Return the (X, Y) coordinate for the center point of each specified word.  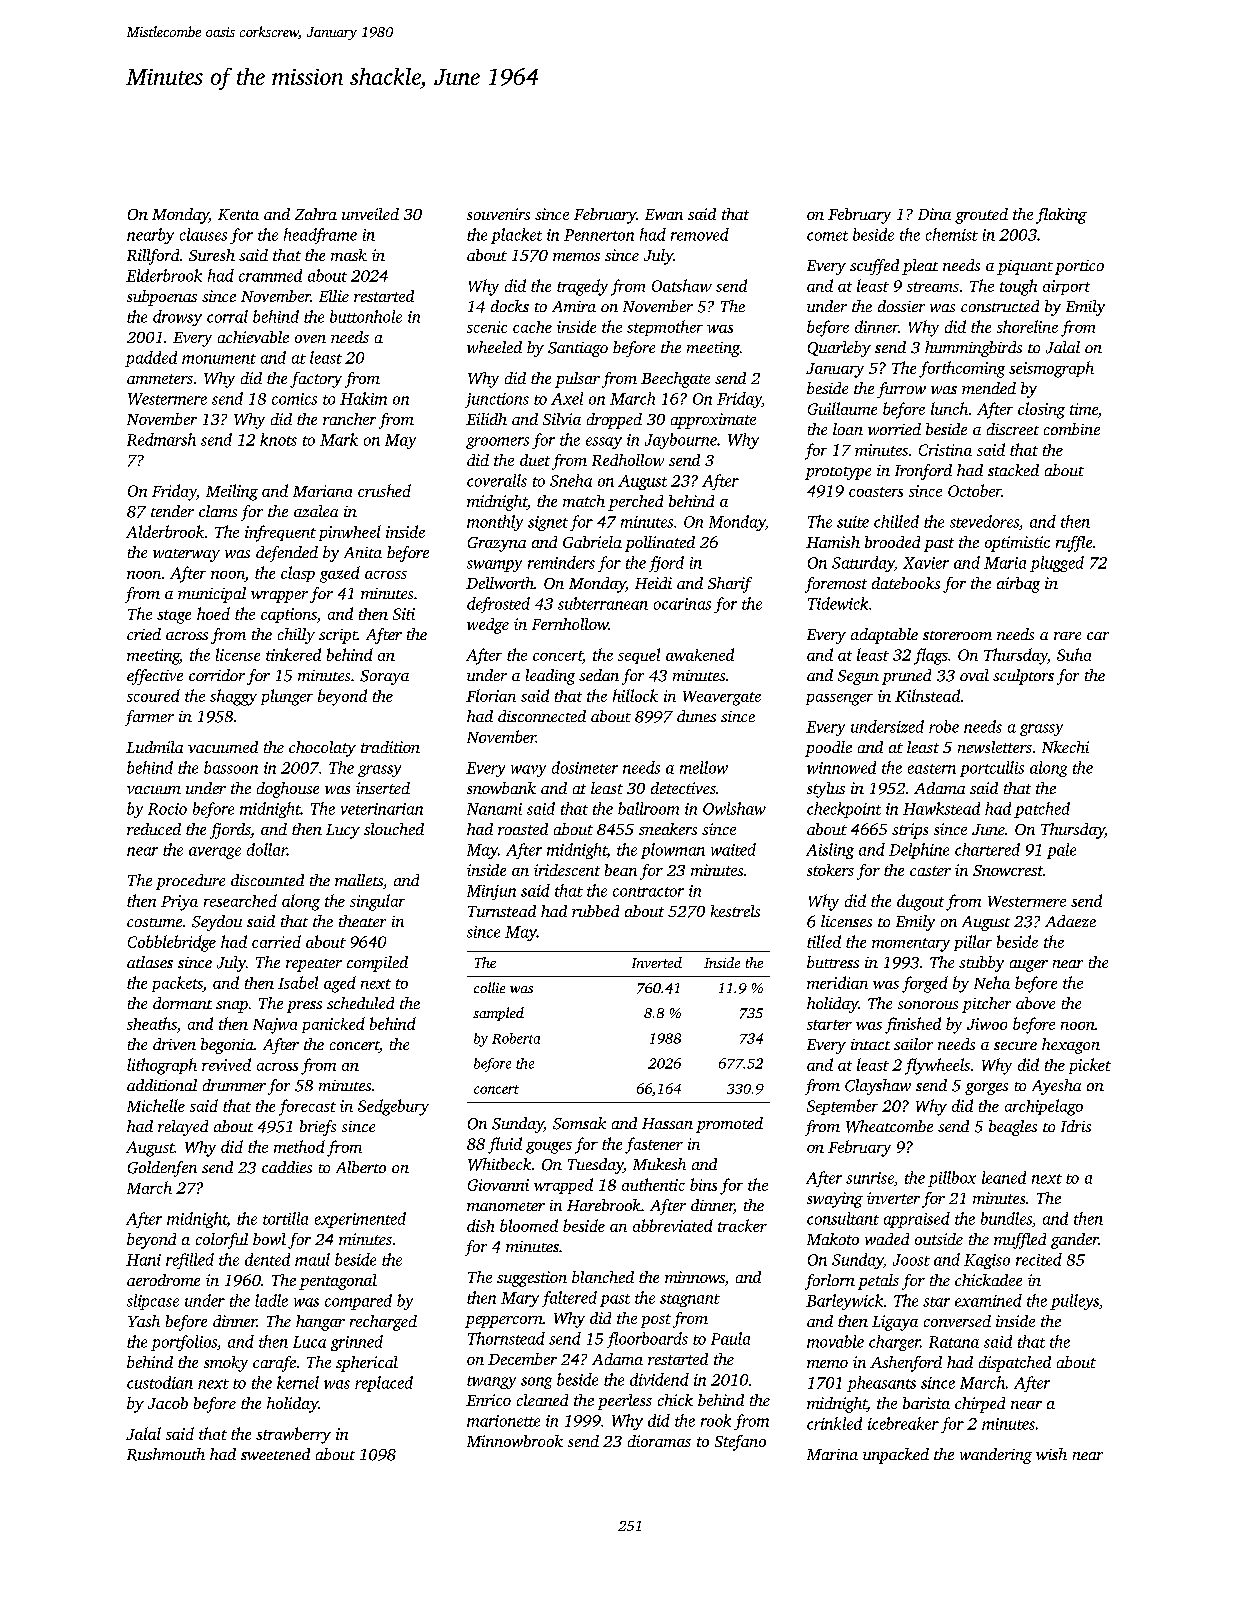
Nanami (494, 809)
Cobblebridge (172, 943)
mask (349, 255)
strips (910, 831)
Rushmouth (166, 1454)
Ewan (664, 214)
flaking (1061, 216)
